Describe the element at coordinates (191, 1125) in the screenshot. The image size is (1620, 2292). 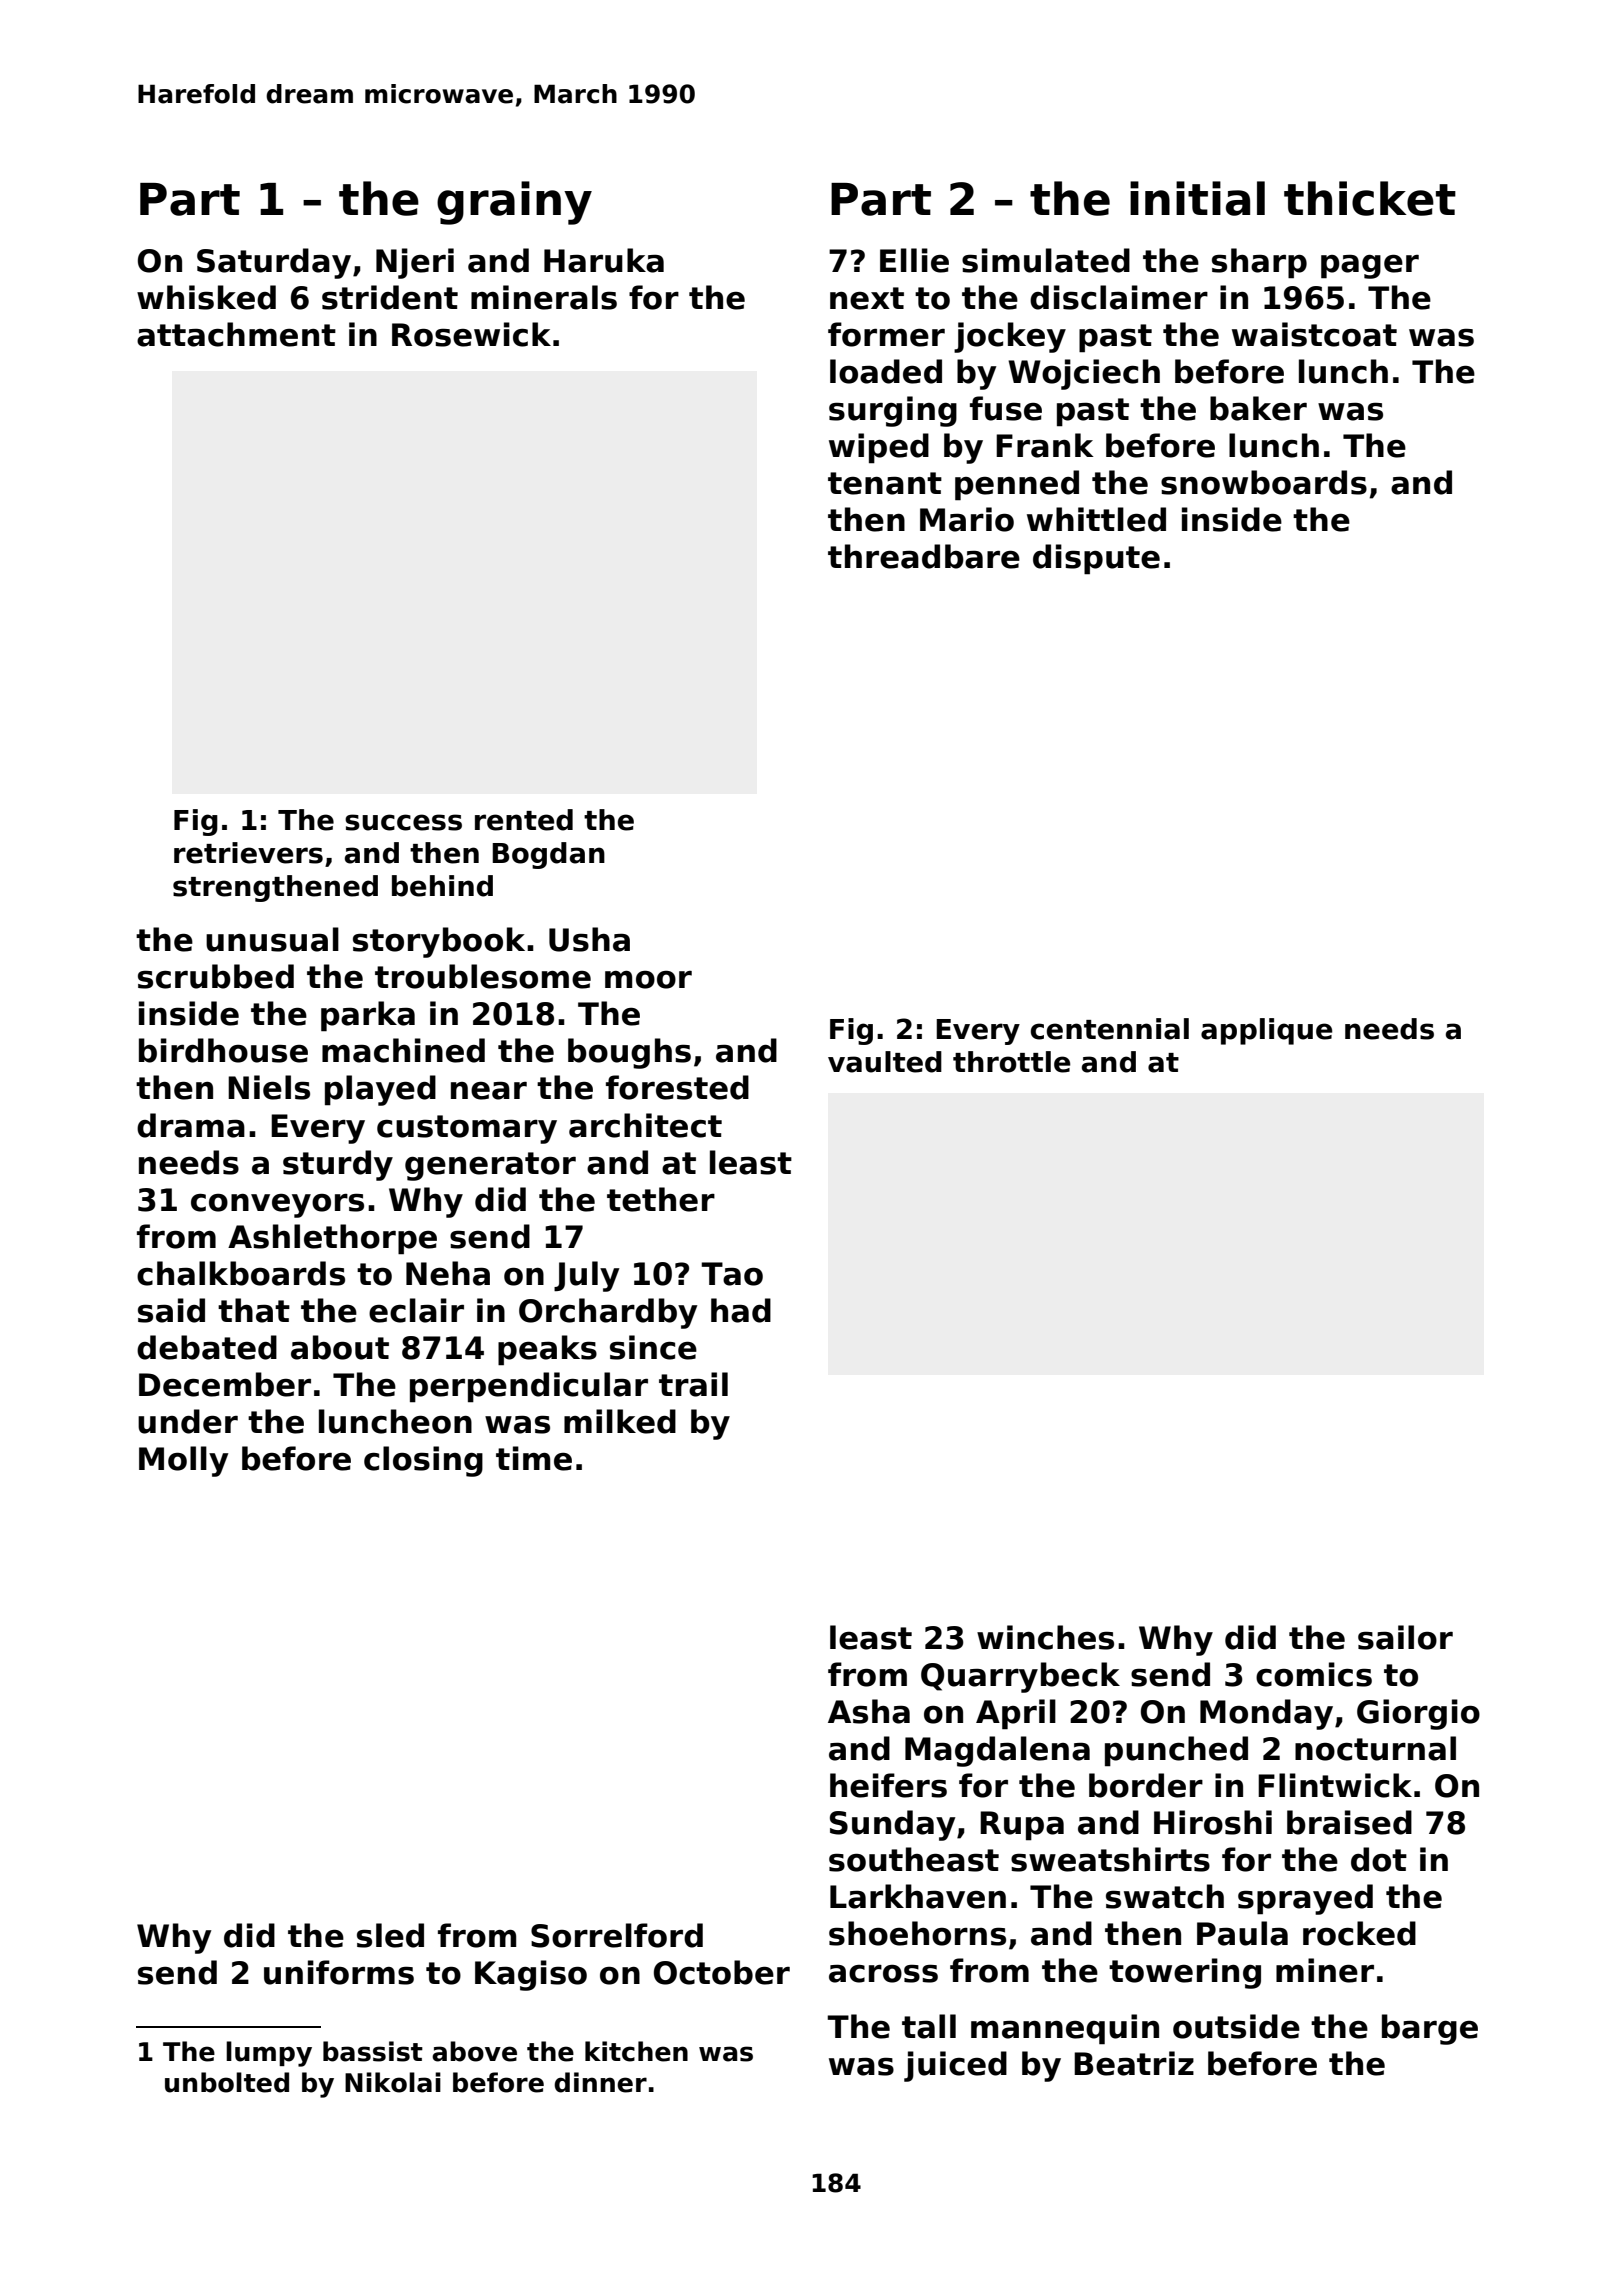
I see `drama` at that location.
